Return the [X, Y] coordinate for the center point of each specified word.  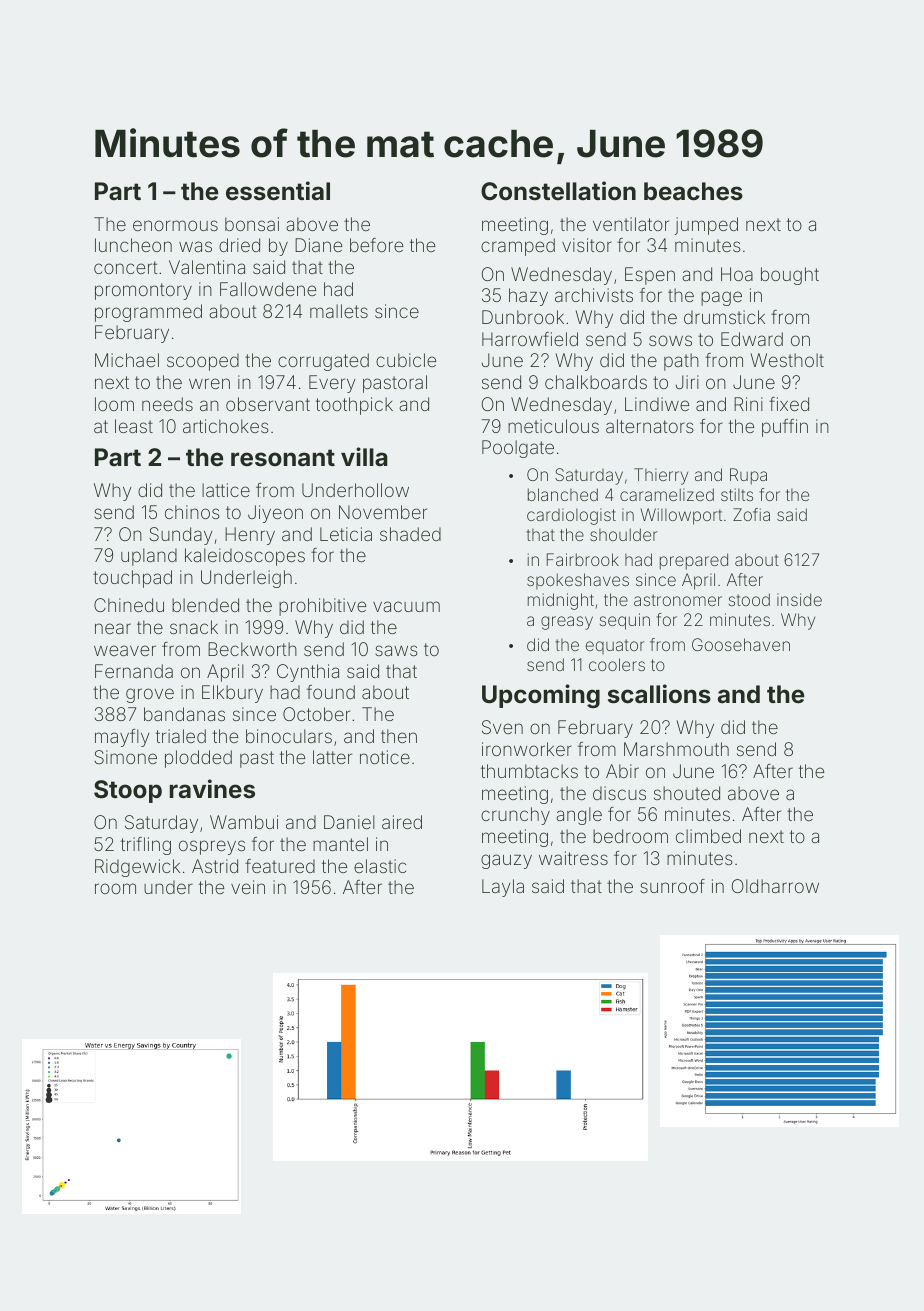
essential [278, 191]
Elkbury [232, 694]
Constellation [558, 191]
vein [248, 887]
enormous [175, 225]
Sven [502, 727]
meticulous [553, 426]
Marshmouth [676, 749]
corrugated [323, 362]
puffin [785, 428]
